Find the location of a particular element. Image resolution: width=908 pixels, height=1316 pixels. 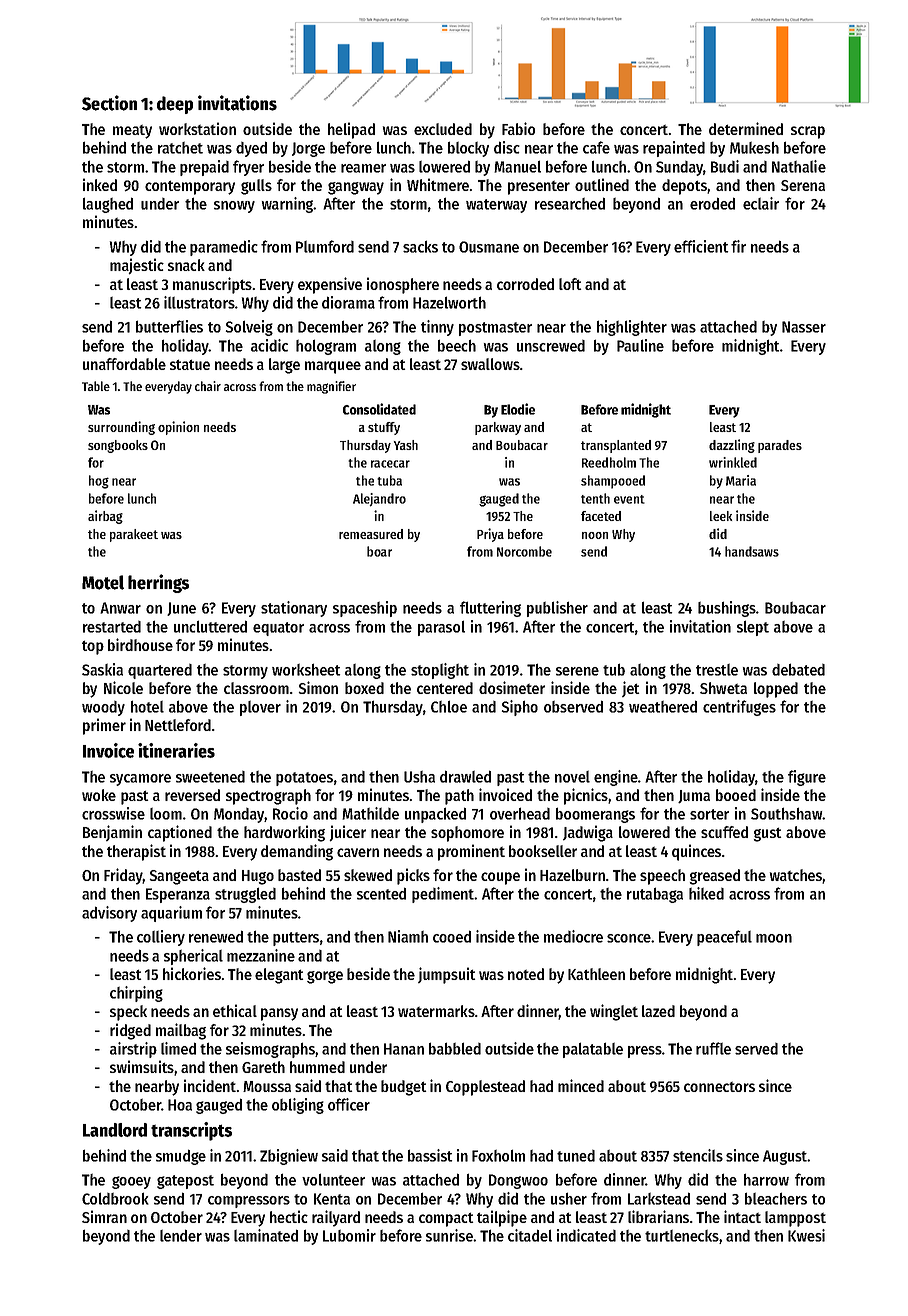

connectors is located at coordinates (719, 1087).
